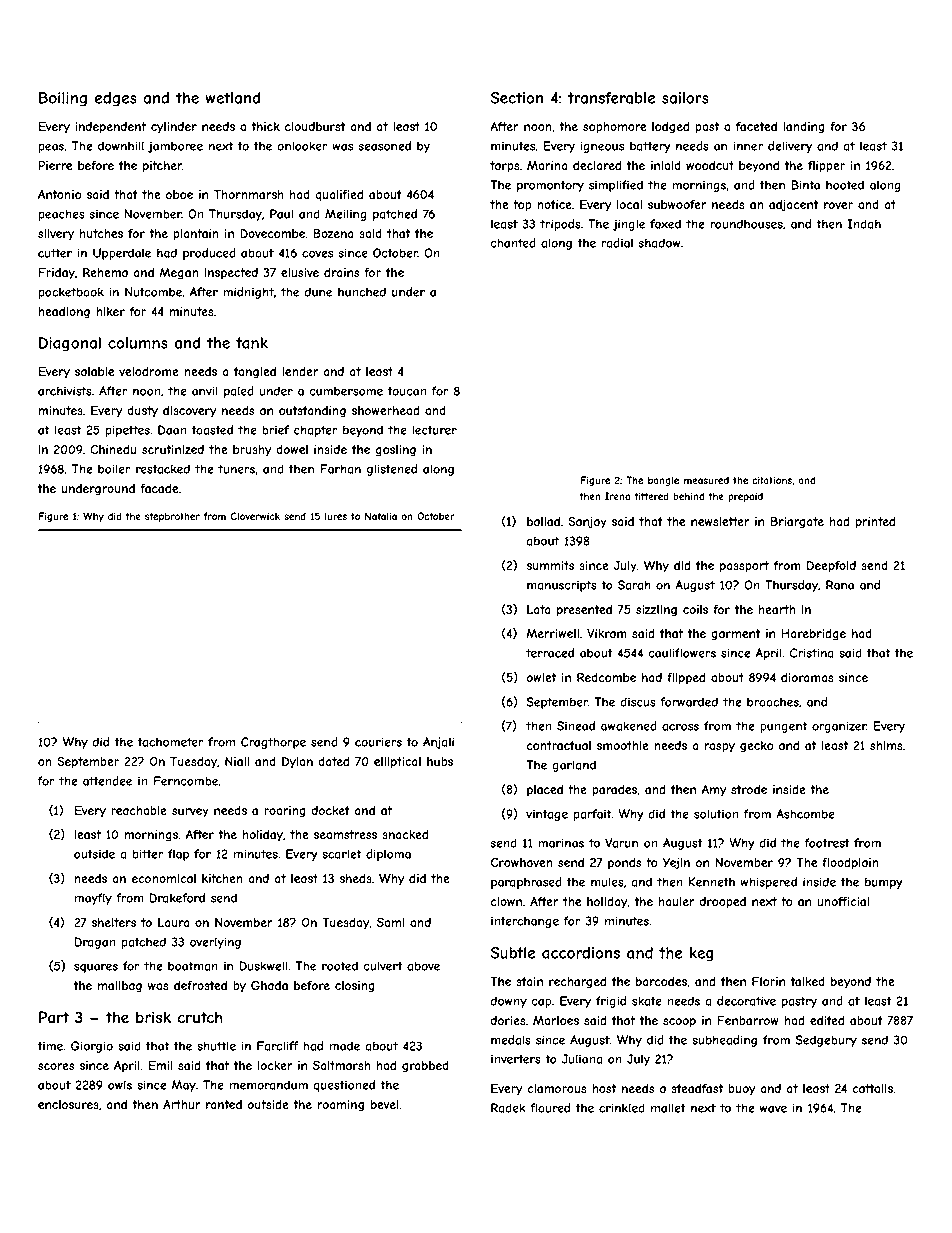 The width and height of the document is (952, 1233). Describe the element at coordinates (344, 1086) in the document. I see `questioned` at that location.
